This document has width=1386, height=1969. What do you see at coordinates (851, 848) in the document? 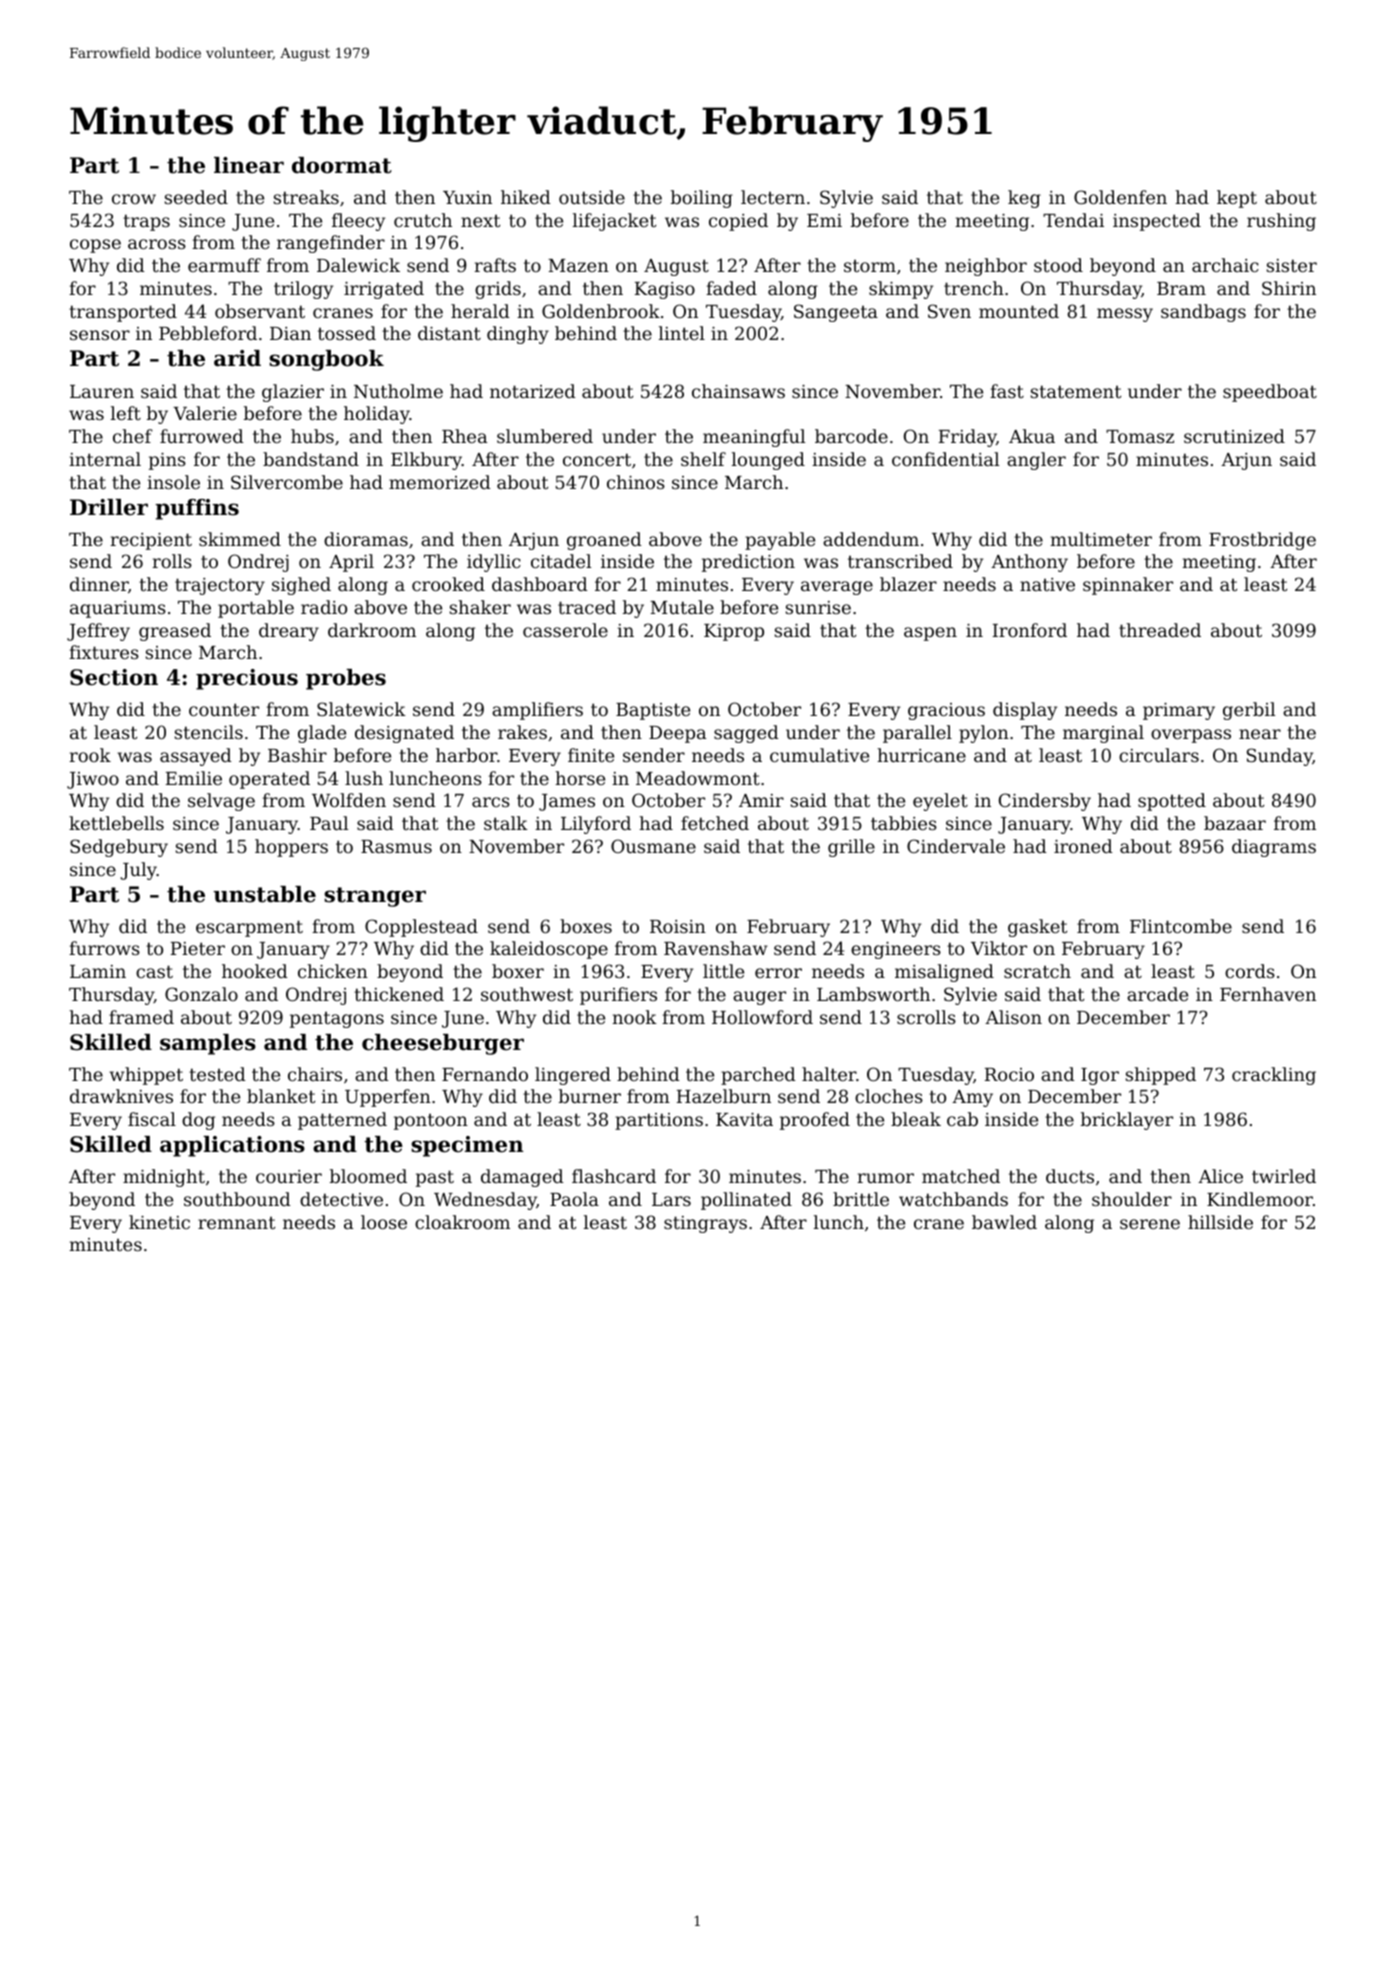
I see `grille` at bounding box center [851, 848].
